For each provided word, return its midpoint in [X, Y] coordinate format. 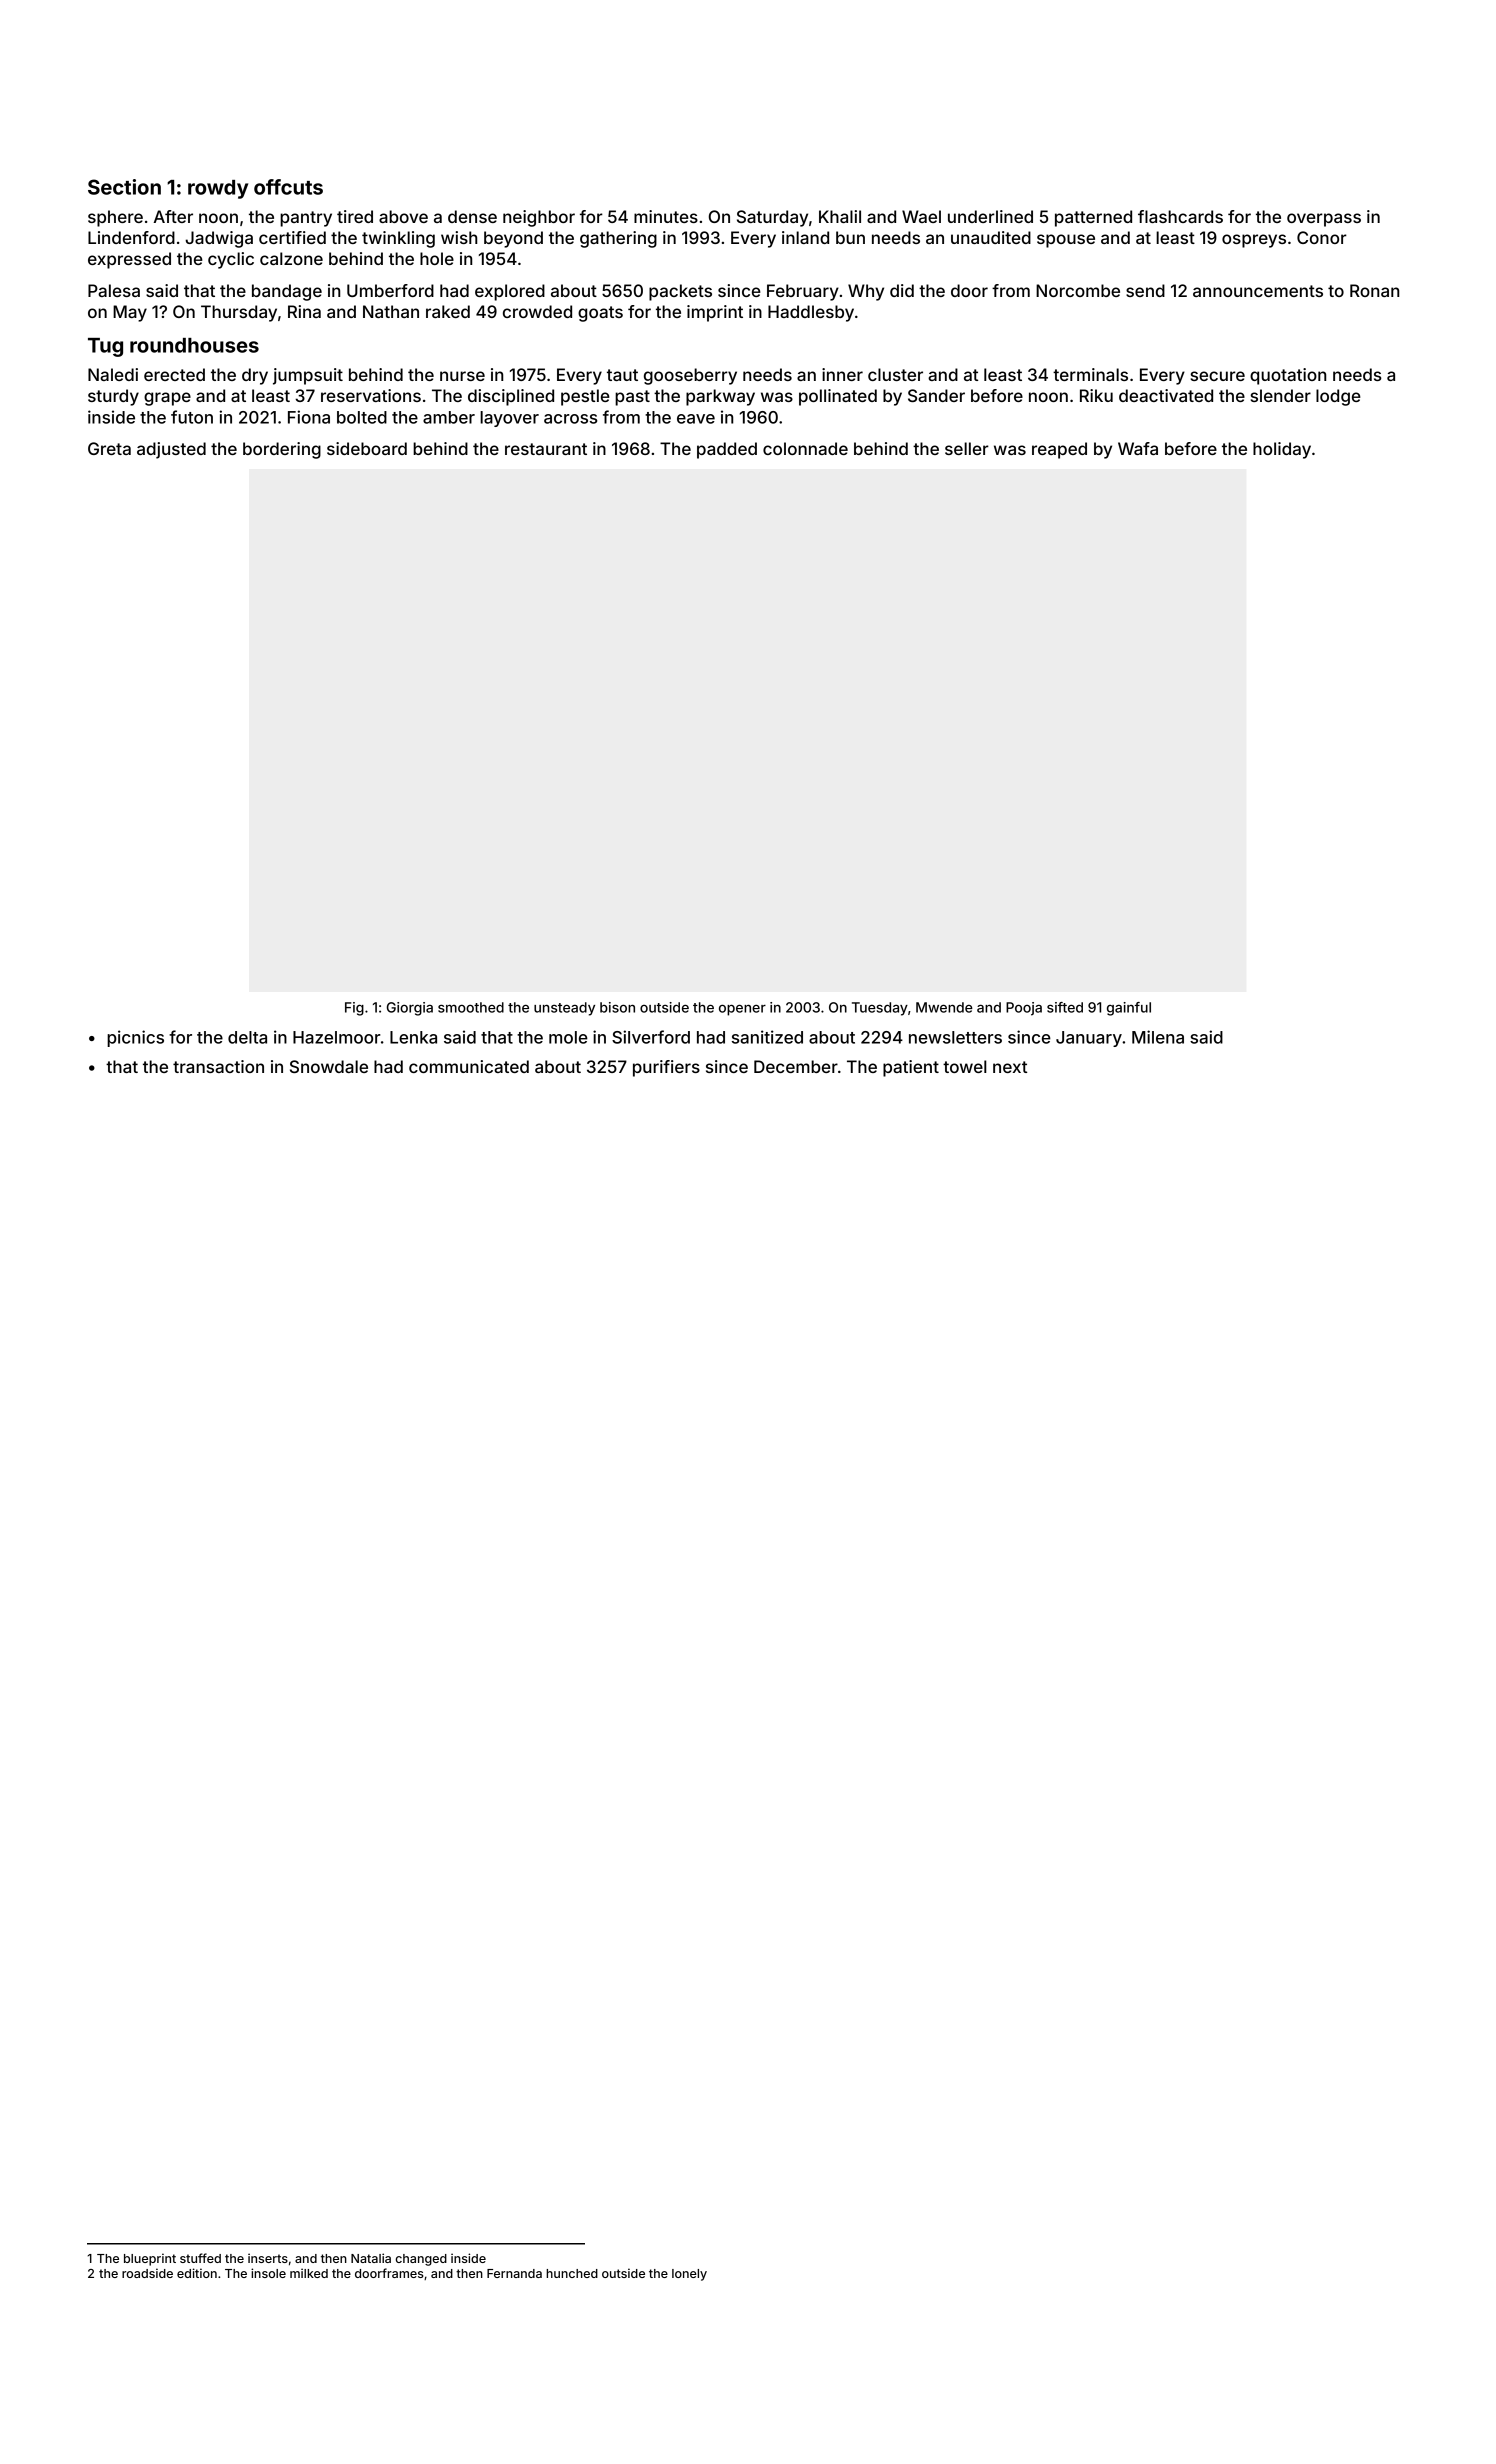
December [796, 1066]
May [130, 313]
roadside [147, 2273]
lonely [689, 2275]
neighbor [539, 218]
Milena [1158, 1037]
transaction [218, 1066]
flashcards [1180, 216]
